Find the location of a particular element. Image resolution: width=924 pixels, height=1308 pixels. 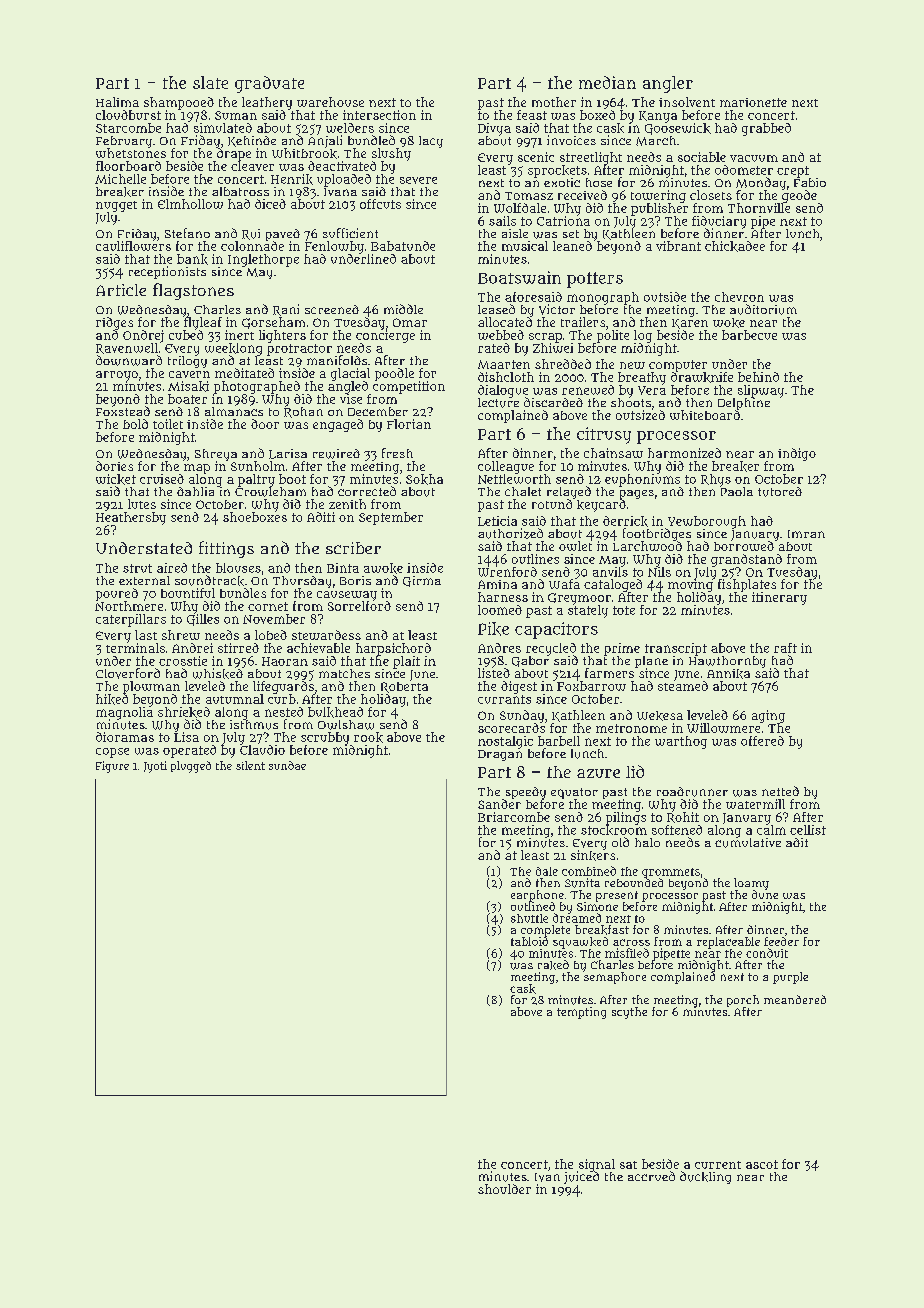

poodle is located at coordinates (394, 374).
